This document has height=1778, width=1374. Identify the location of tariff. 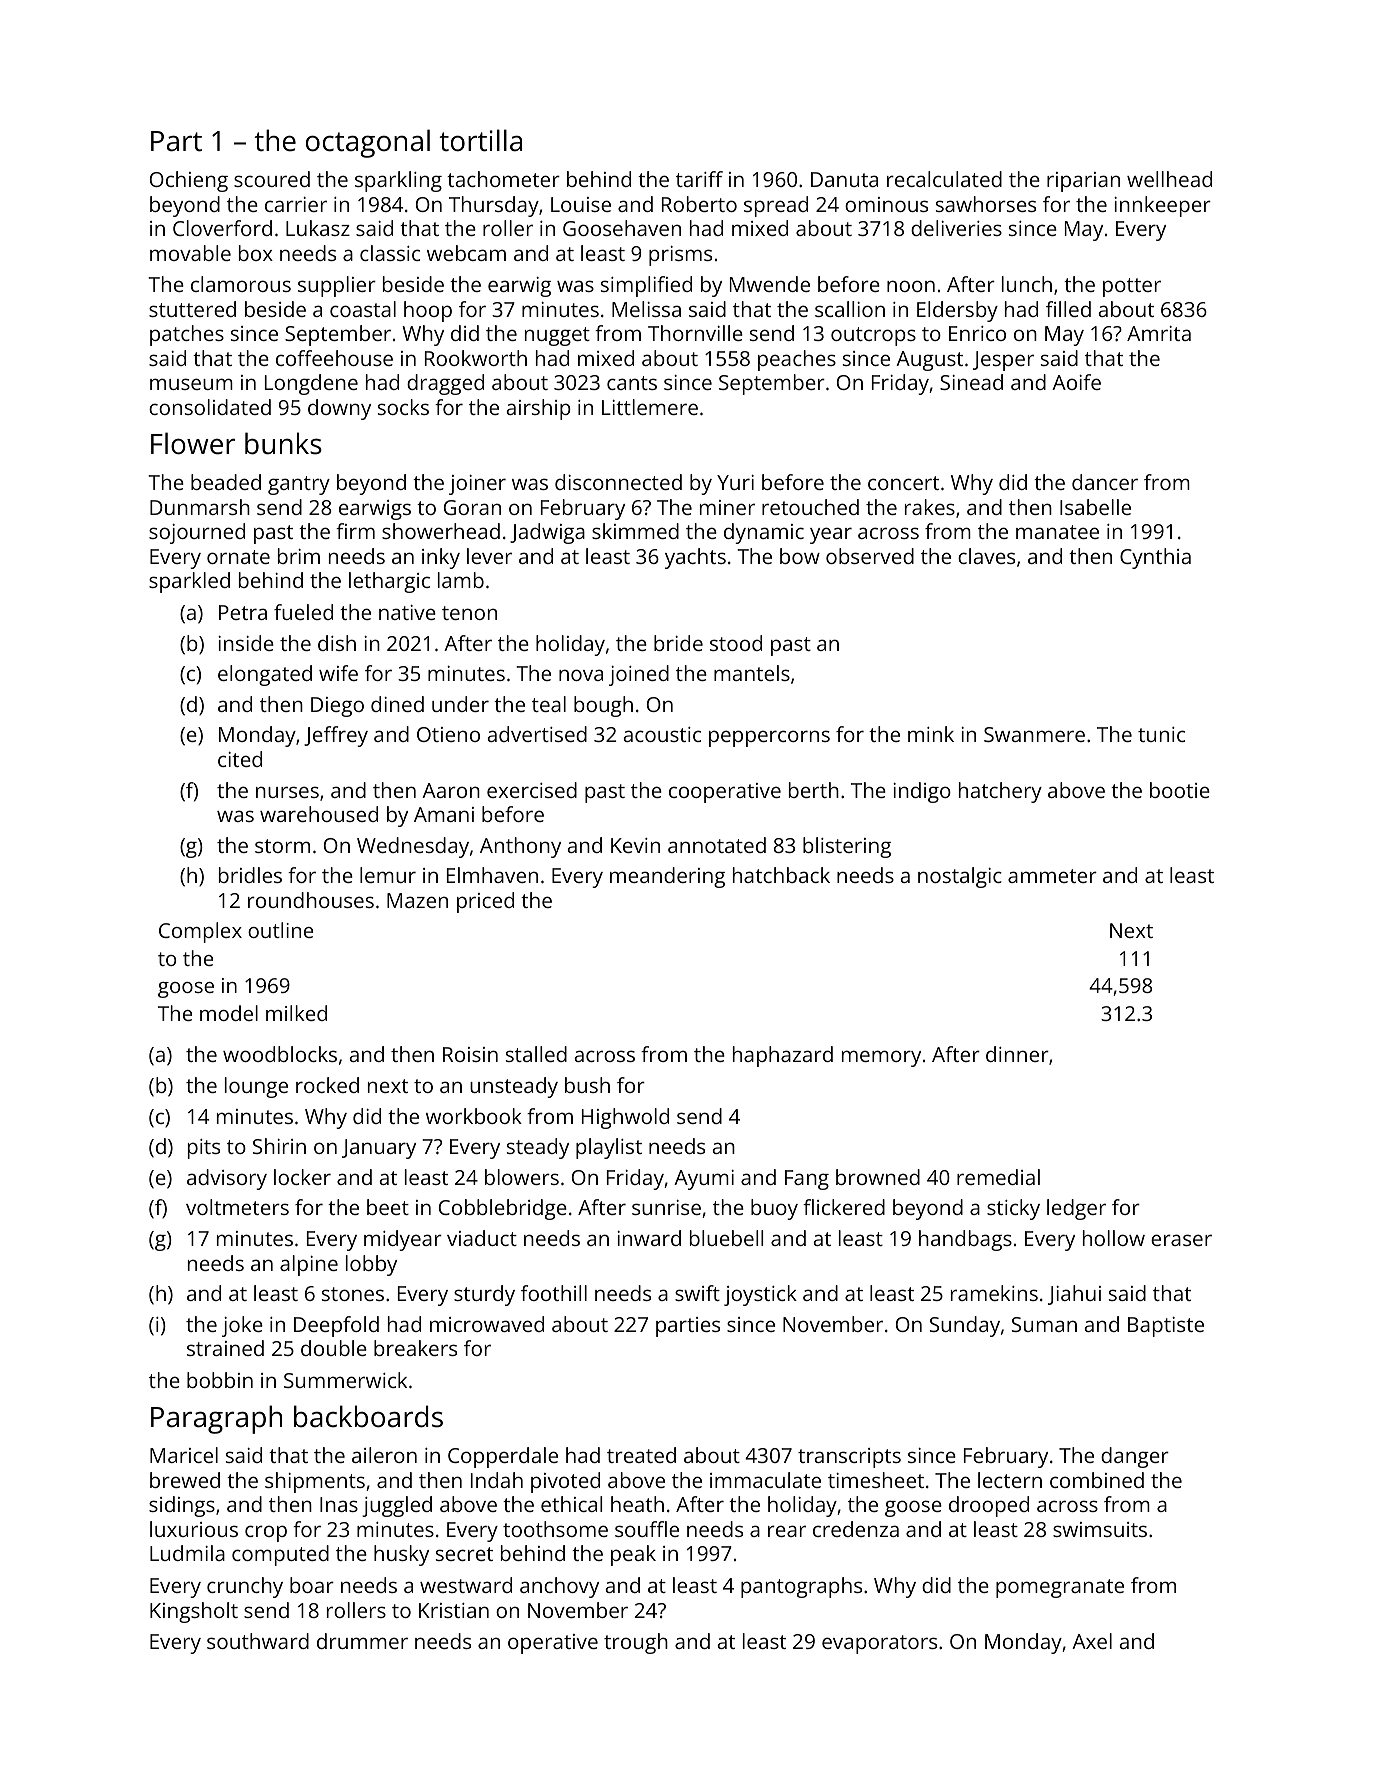
(699, 179).
